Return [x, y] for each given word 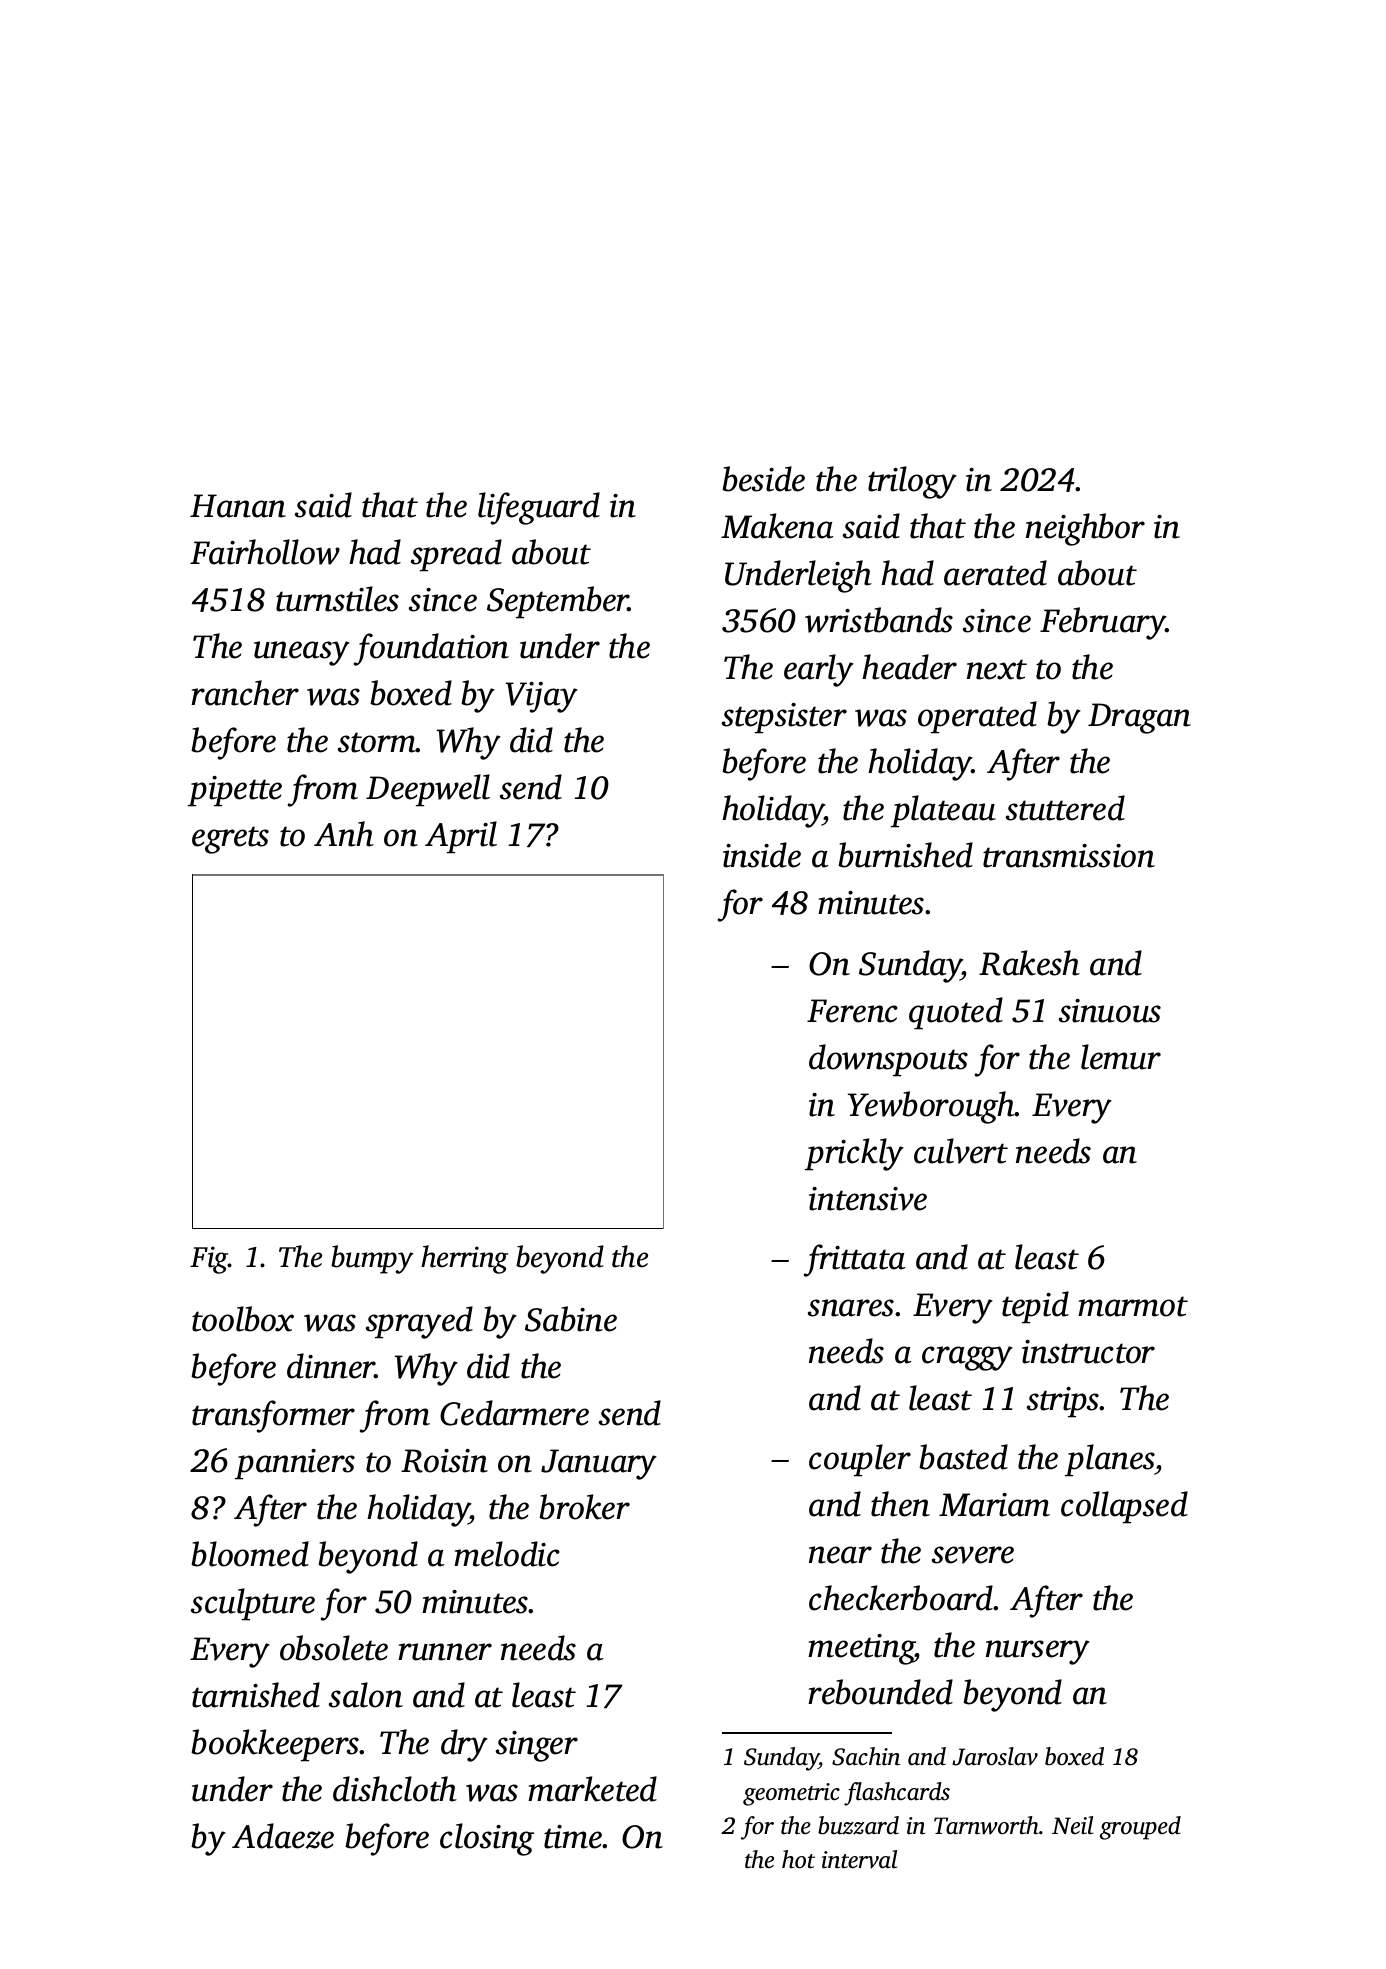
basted [963, 1457]
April [461, 837]
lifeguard [539, 508]
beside [763, 479]
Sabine [571, 1319]
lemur [1121, 1057]
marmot [1133, 1306]
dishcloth [395, 1789]
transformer [273, 1416]
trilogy [912, 482]
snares [851, 1308]
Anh [344, 834]
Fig [209, 1260]
